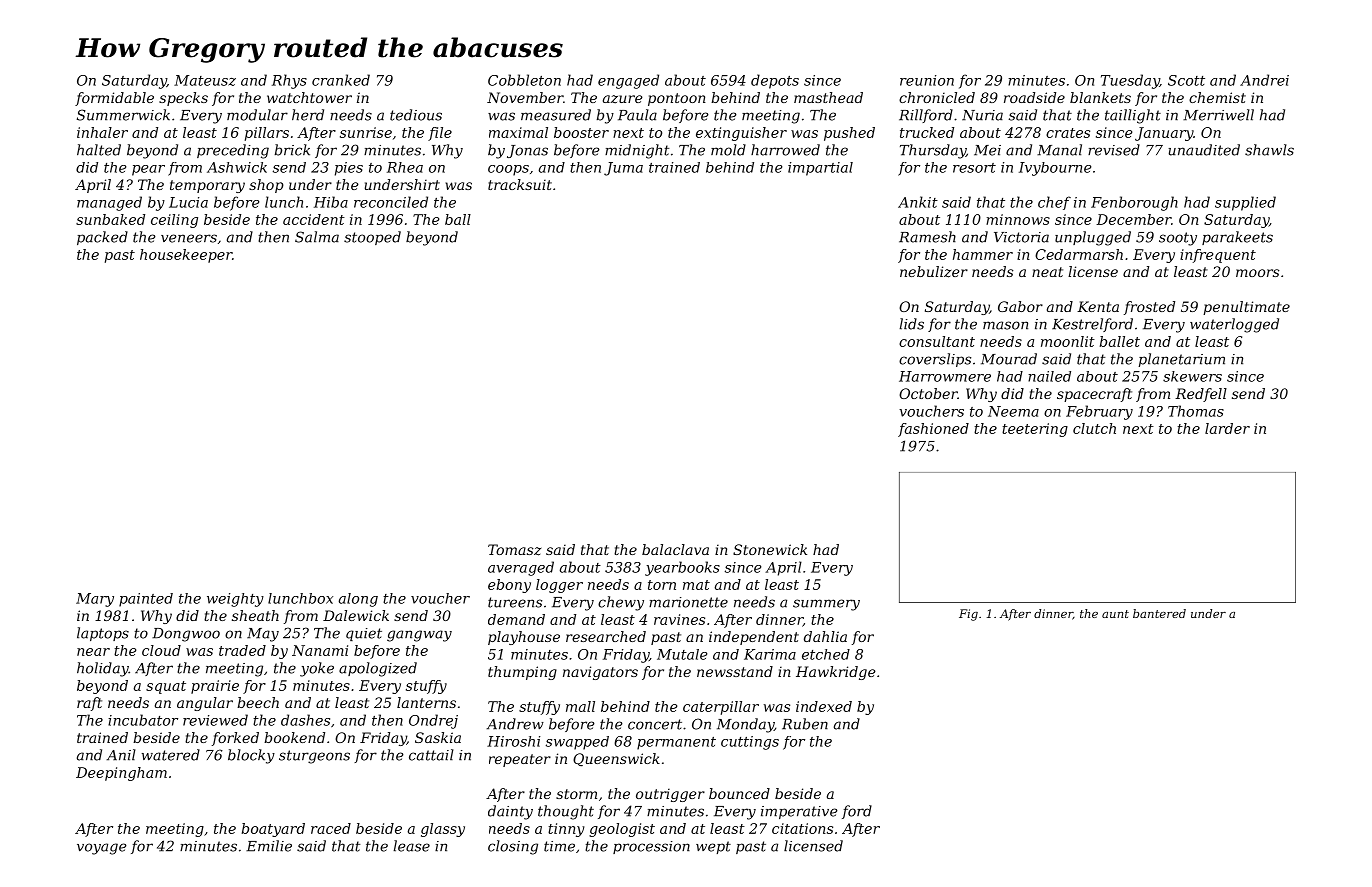 The width and height of the page is (1372, 887). I want to click on yearbooks, so click(682, 568).
